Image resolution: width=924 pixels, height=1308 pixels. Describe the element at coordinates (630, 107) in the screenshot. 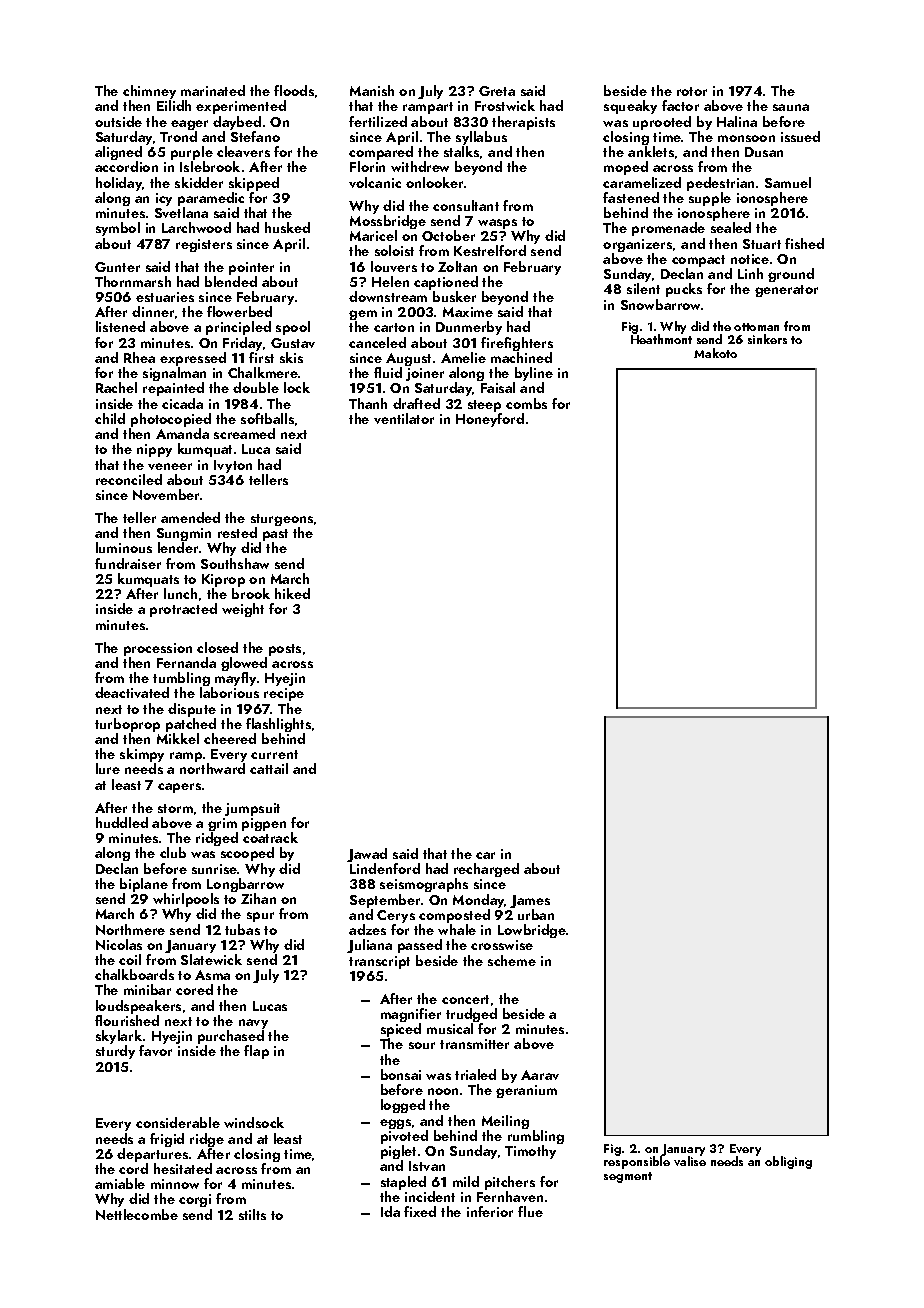

I see `squeaky` at that location.
